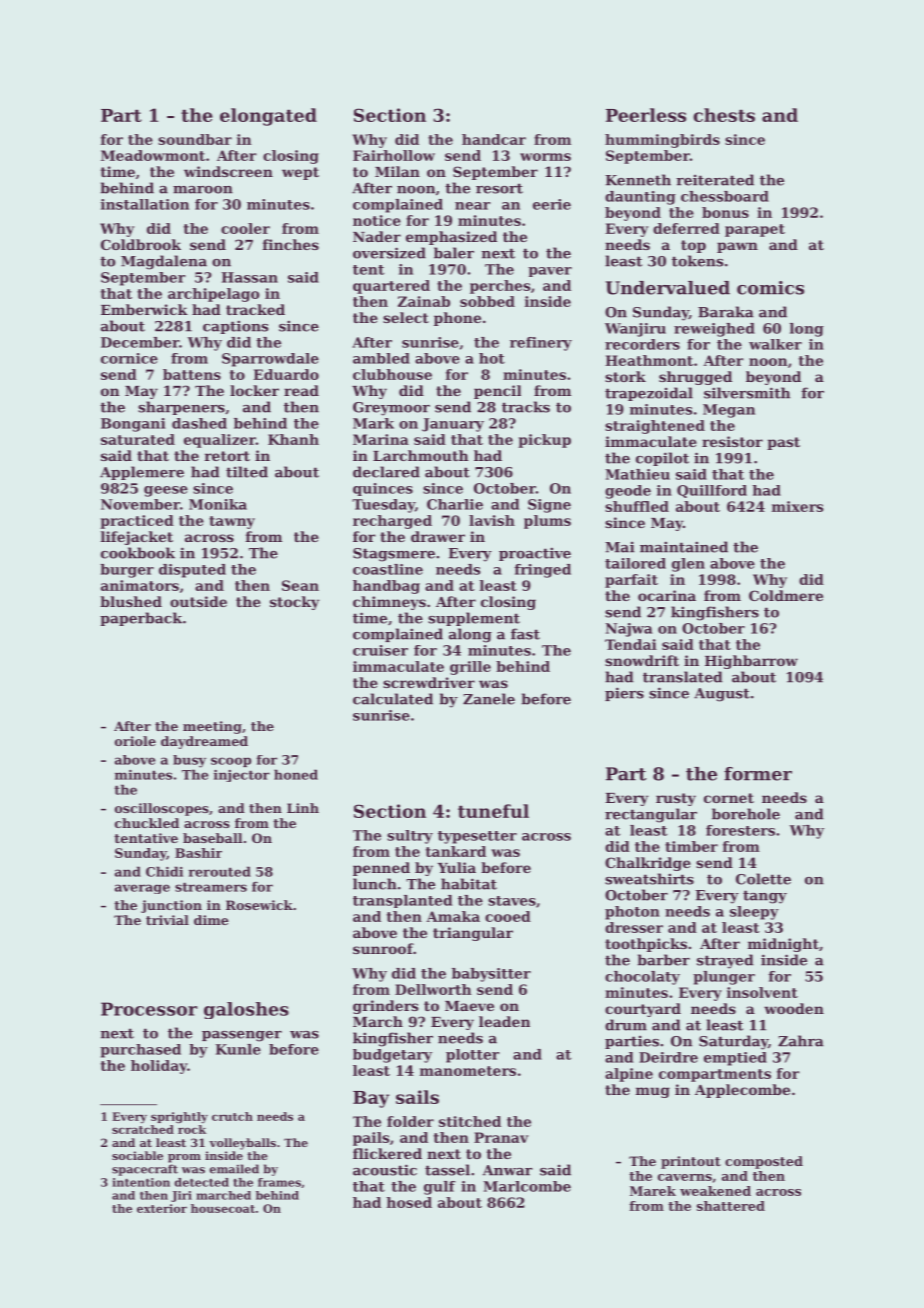  I want to click on toothpicks, so click(646, 945).
